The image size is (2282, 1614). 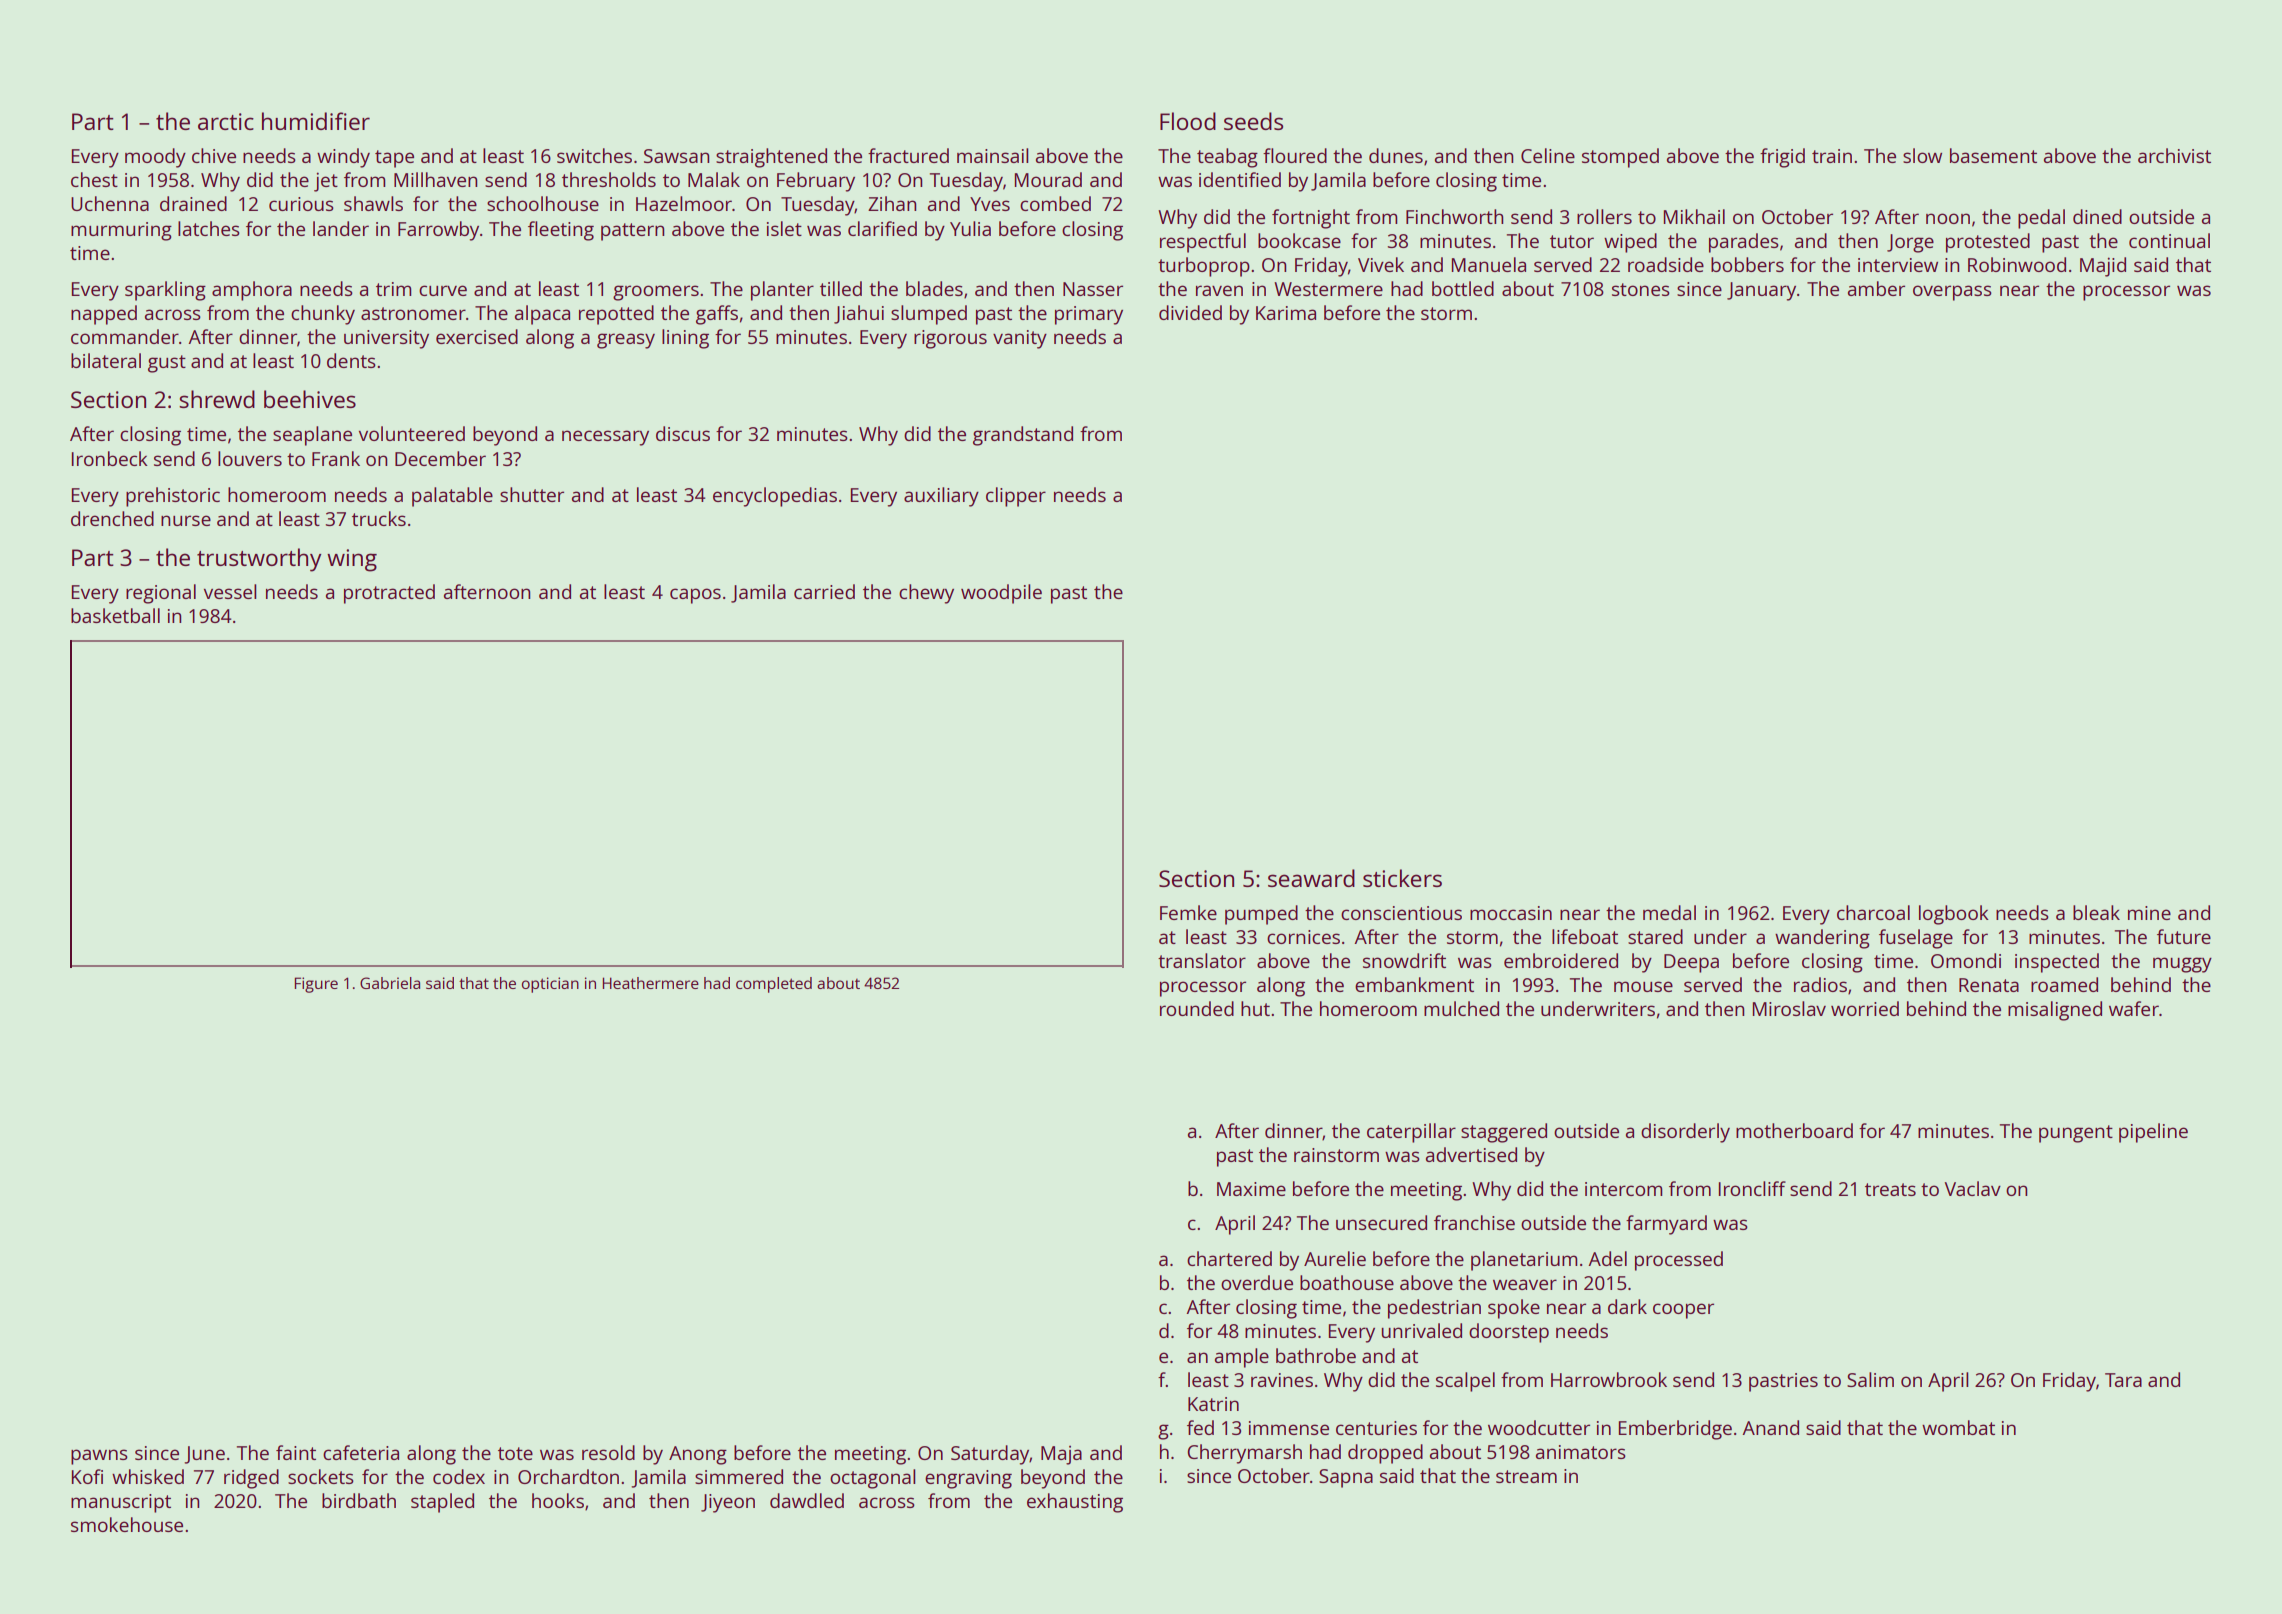 What do you see at coordinates (1055, 203) in the page?
I see `combed` at bounding box center [1055, 203].
